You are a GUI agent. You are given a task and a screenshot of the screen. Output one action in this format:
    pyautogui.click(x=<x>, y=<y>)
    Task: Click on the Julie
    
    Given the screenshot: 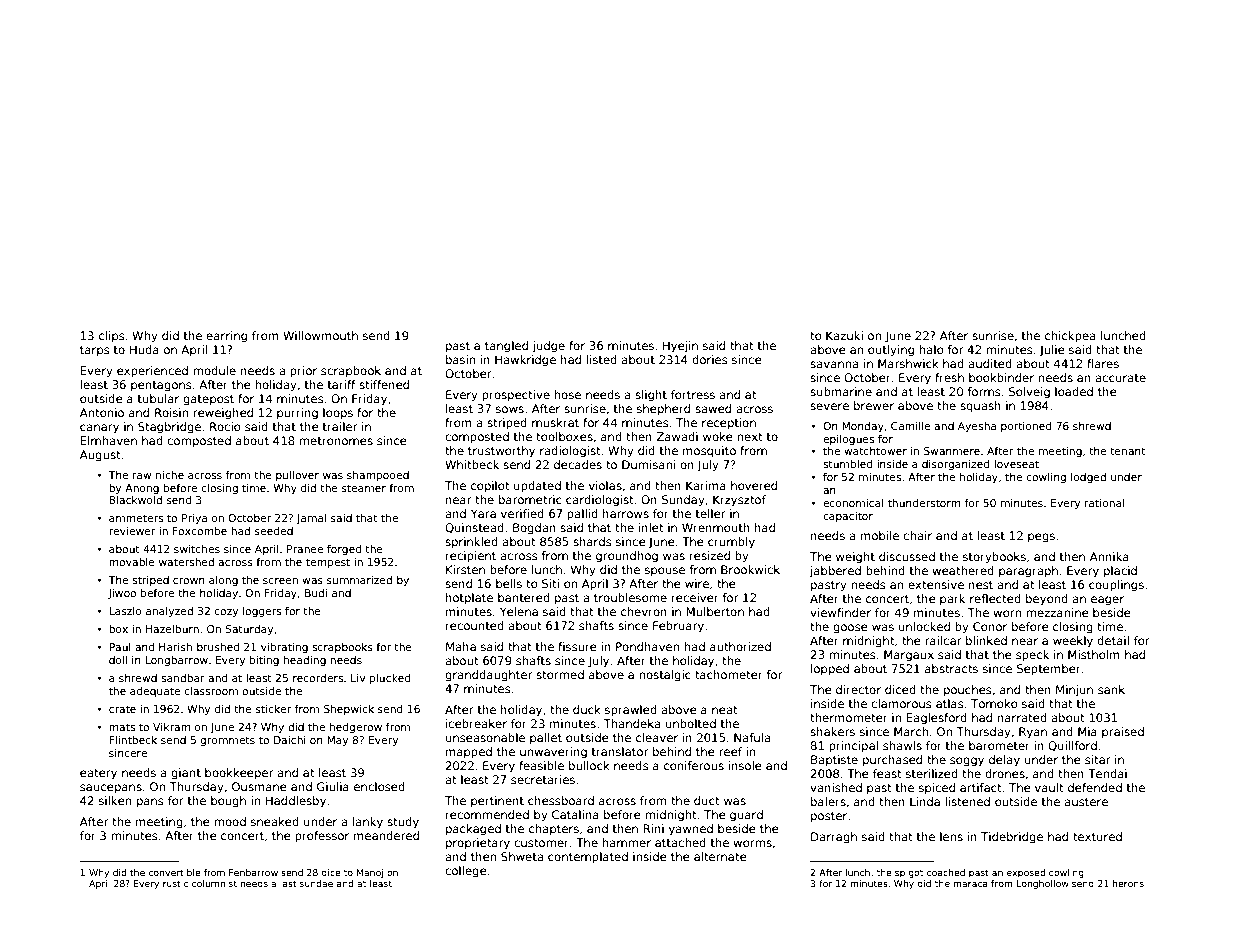 What is the action you would take?
    pyautogui.click(x=1052, y=351)
